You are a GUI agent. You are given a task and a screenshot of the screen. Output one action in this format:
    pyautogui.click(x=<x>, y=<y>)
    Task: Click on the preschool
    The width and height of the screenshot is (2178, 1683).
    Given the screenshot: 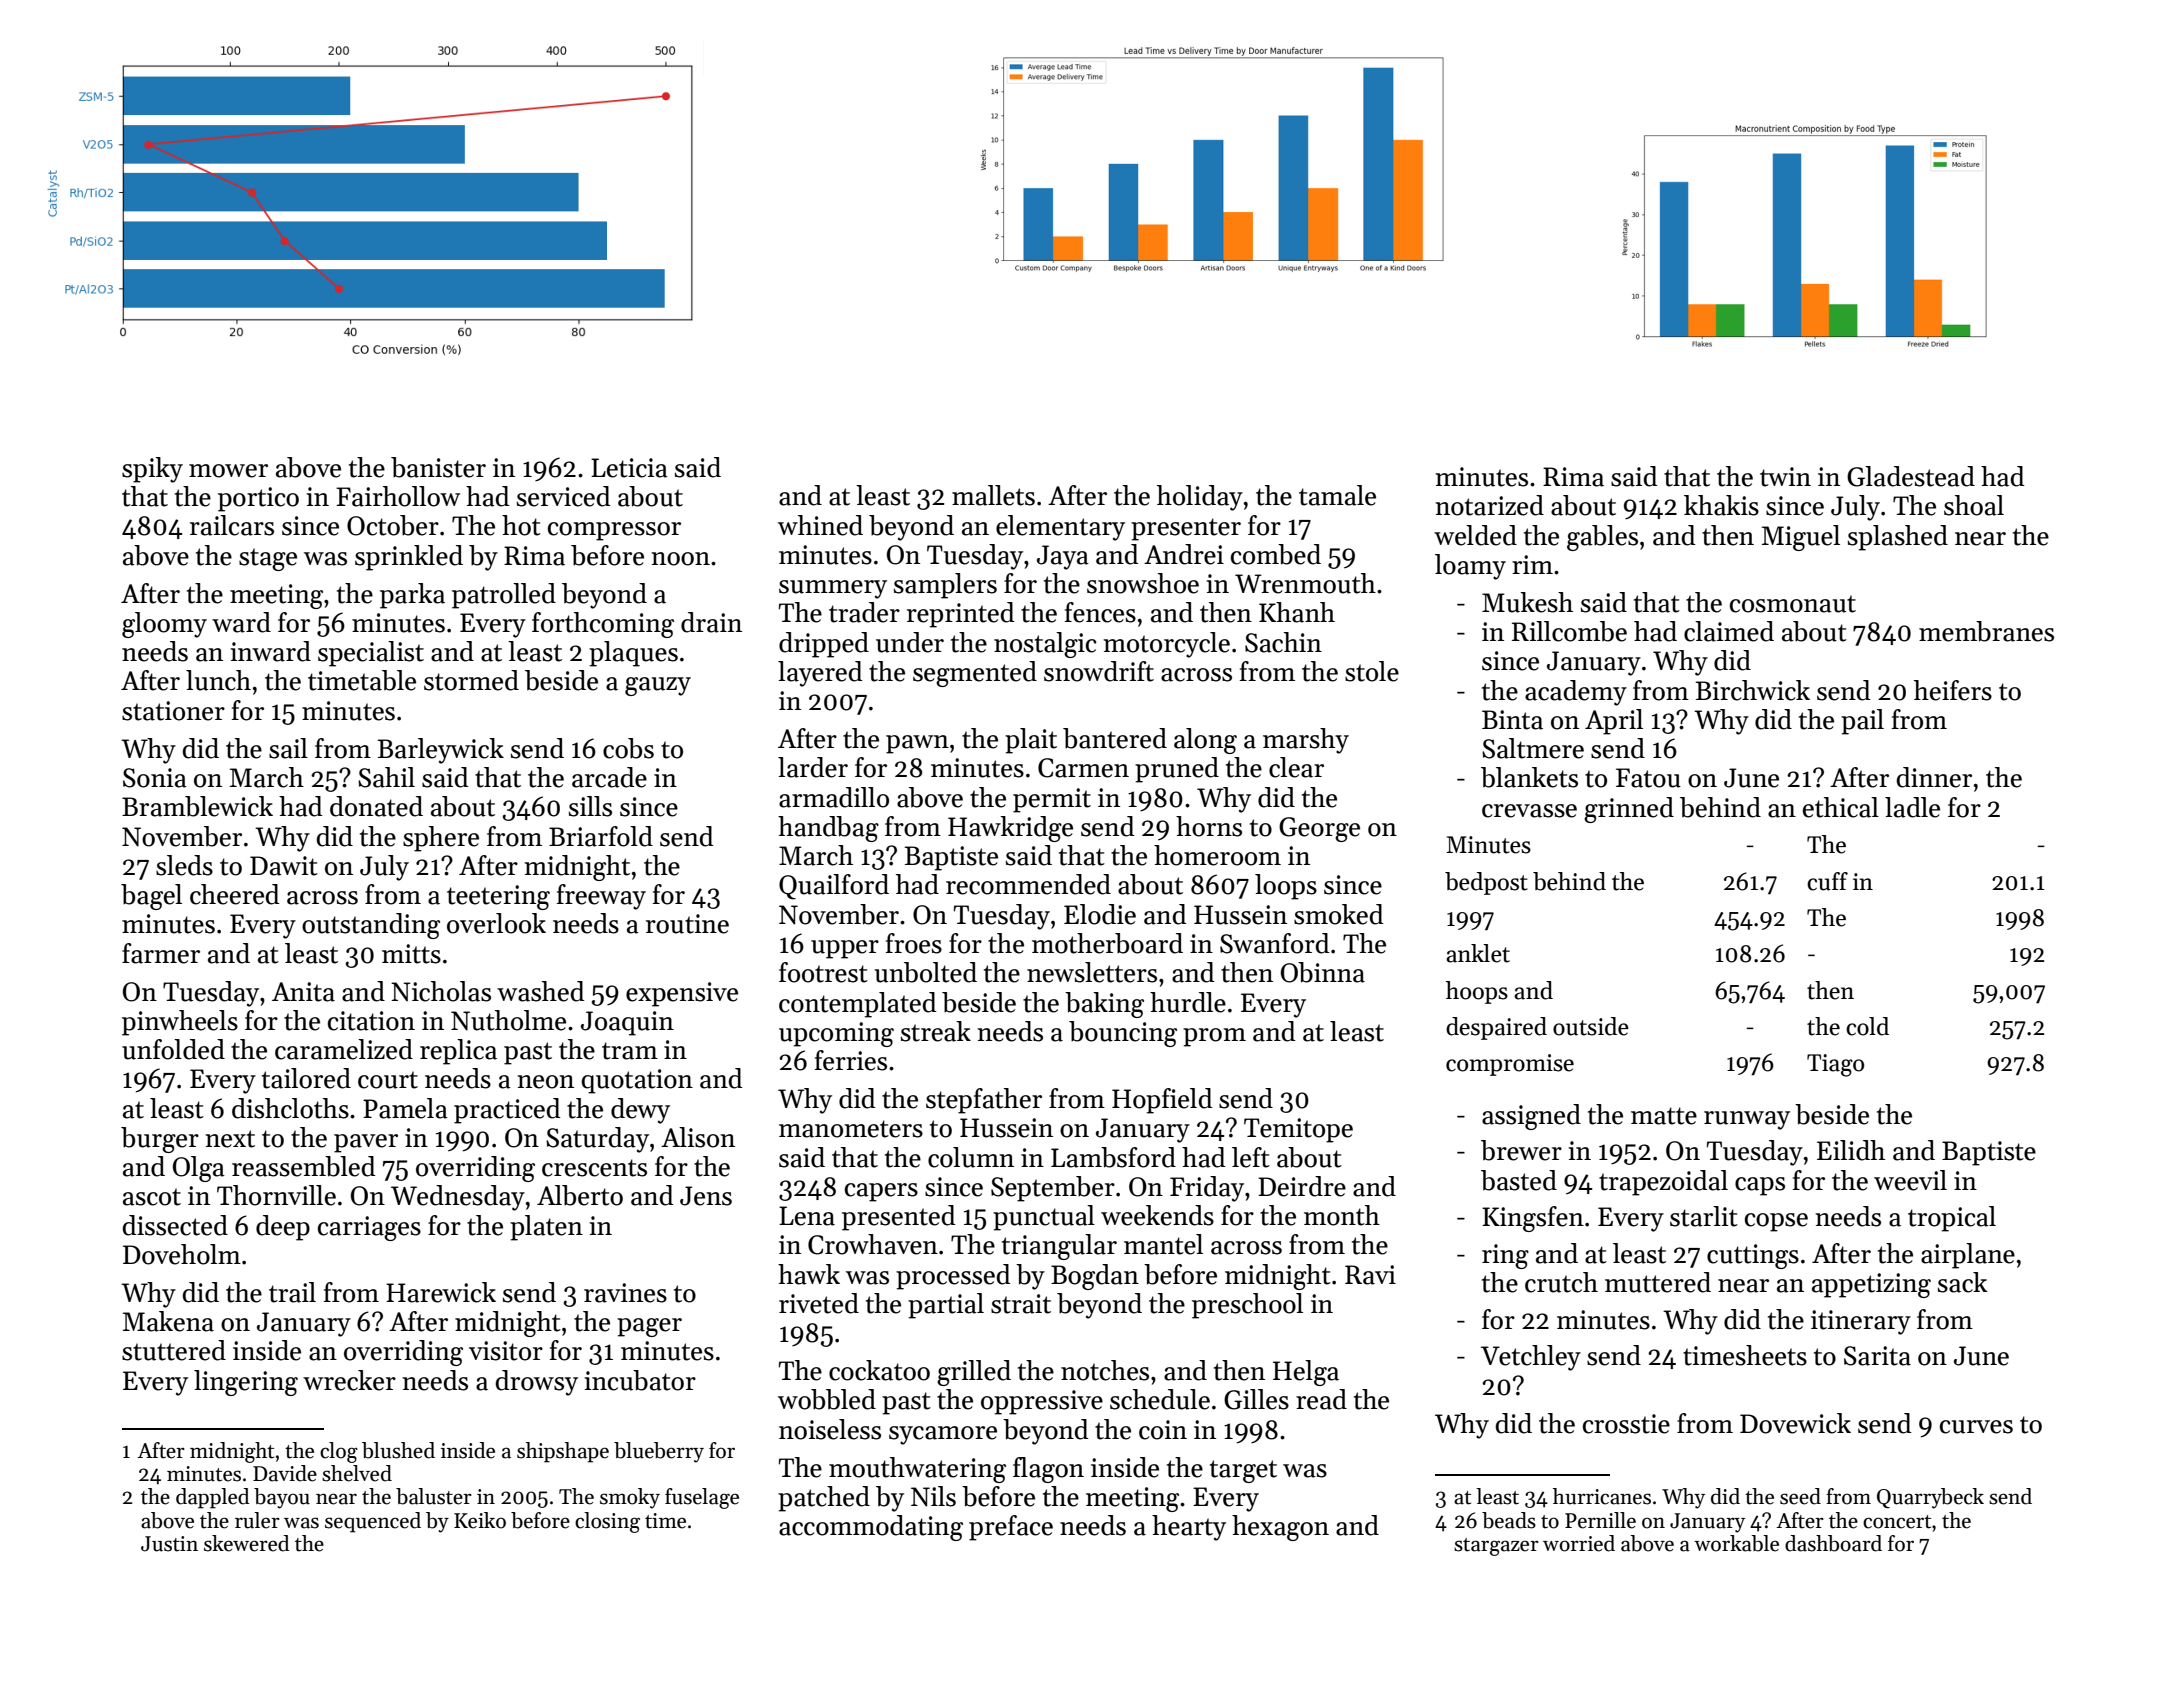 What is the action you would take?
    pyautogui.click(x=1247, y=1306)
